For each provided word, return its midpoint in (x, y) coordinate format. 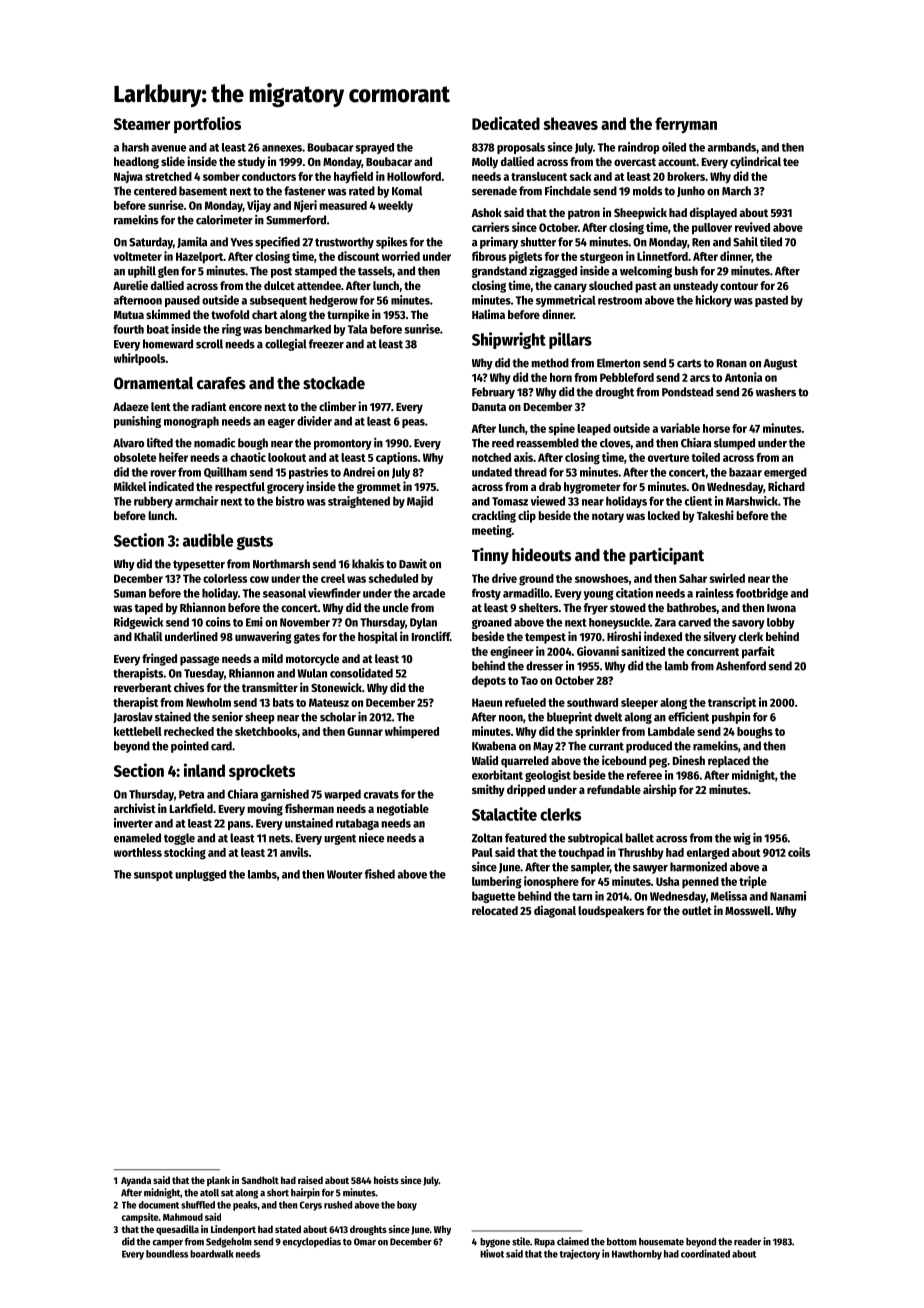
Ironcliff (431, 636)
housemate (661, 1242)
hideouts (541, 555)
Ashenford (741, 666)
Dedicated (506, 123)
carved (694, 622)
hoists (386, 1180)
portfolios (207, 125)
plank (218, 1181)
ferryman (686, 125)
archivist (135, 808)
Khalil (148, 636)
